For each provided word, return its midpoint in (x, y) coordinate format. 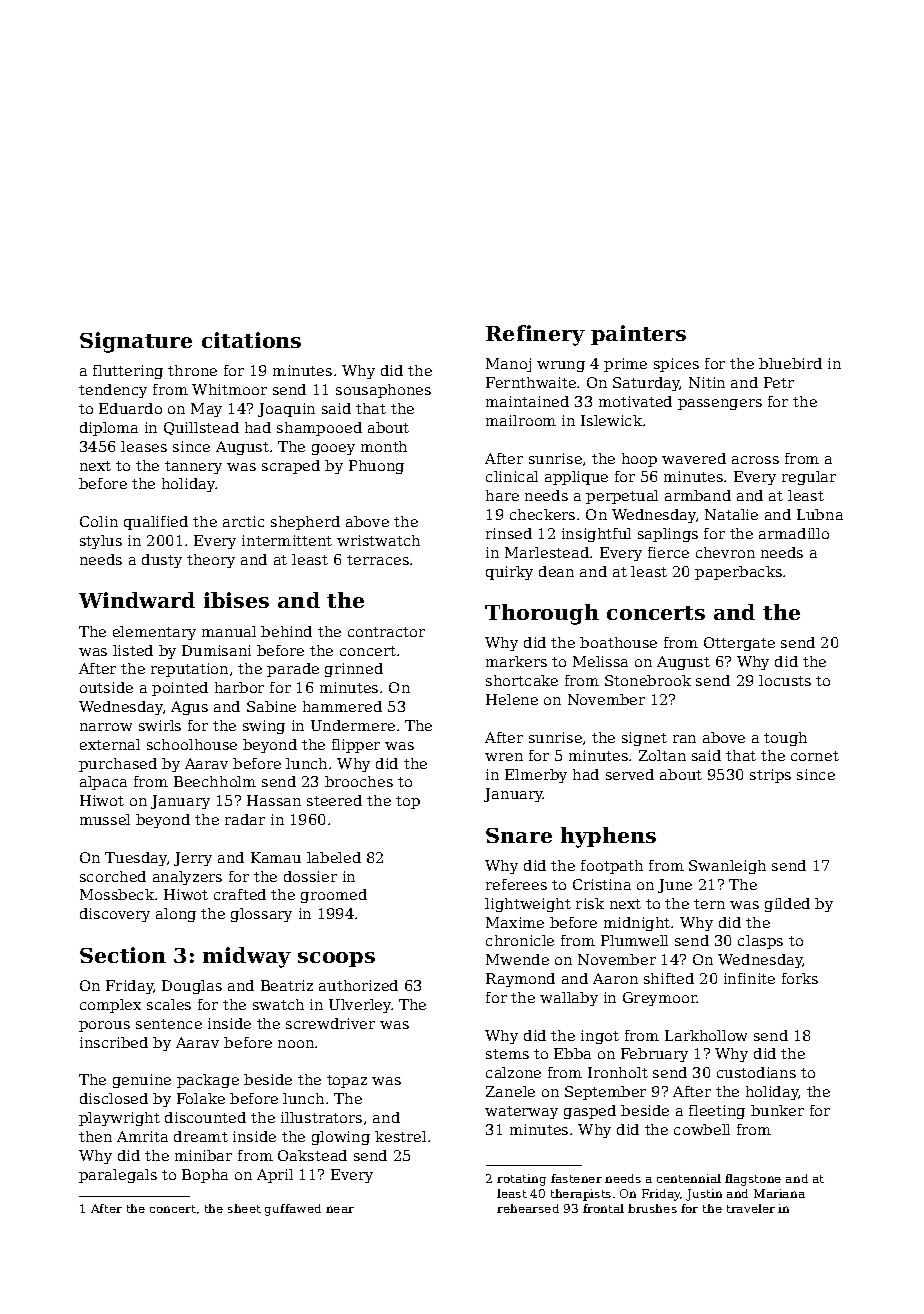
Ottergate (739, 644)
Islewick (611, 420)
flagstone (753, 1180)
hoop (639, 460)
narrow (106, 727)
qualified (156, 523)
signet (644, 739)
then (95, 1136)
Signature (136, 342)
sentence (169, 1024)
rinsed (509, 533)
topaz (347, 1081)
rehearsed (528, 1208)
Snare (519, 835)
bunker (777, 1110)
